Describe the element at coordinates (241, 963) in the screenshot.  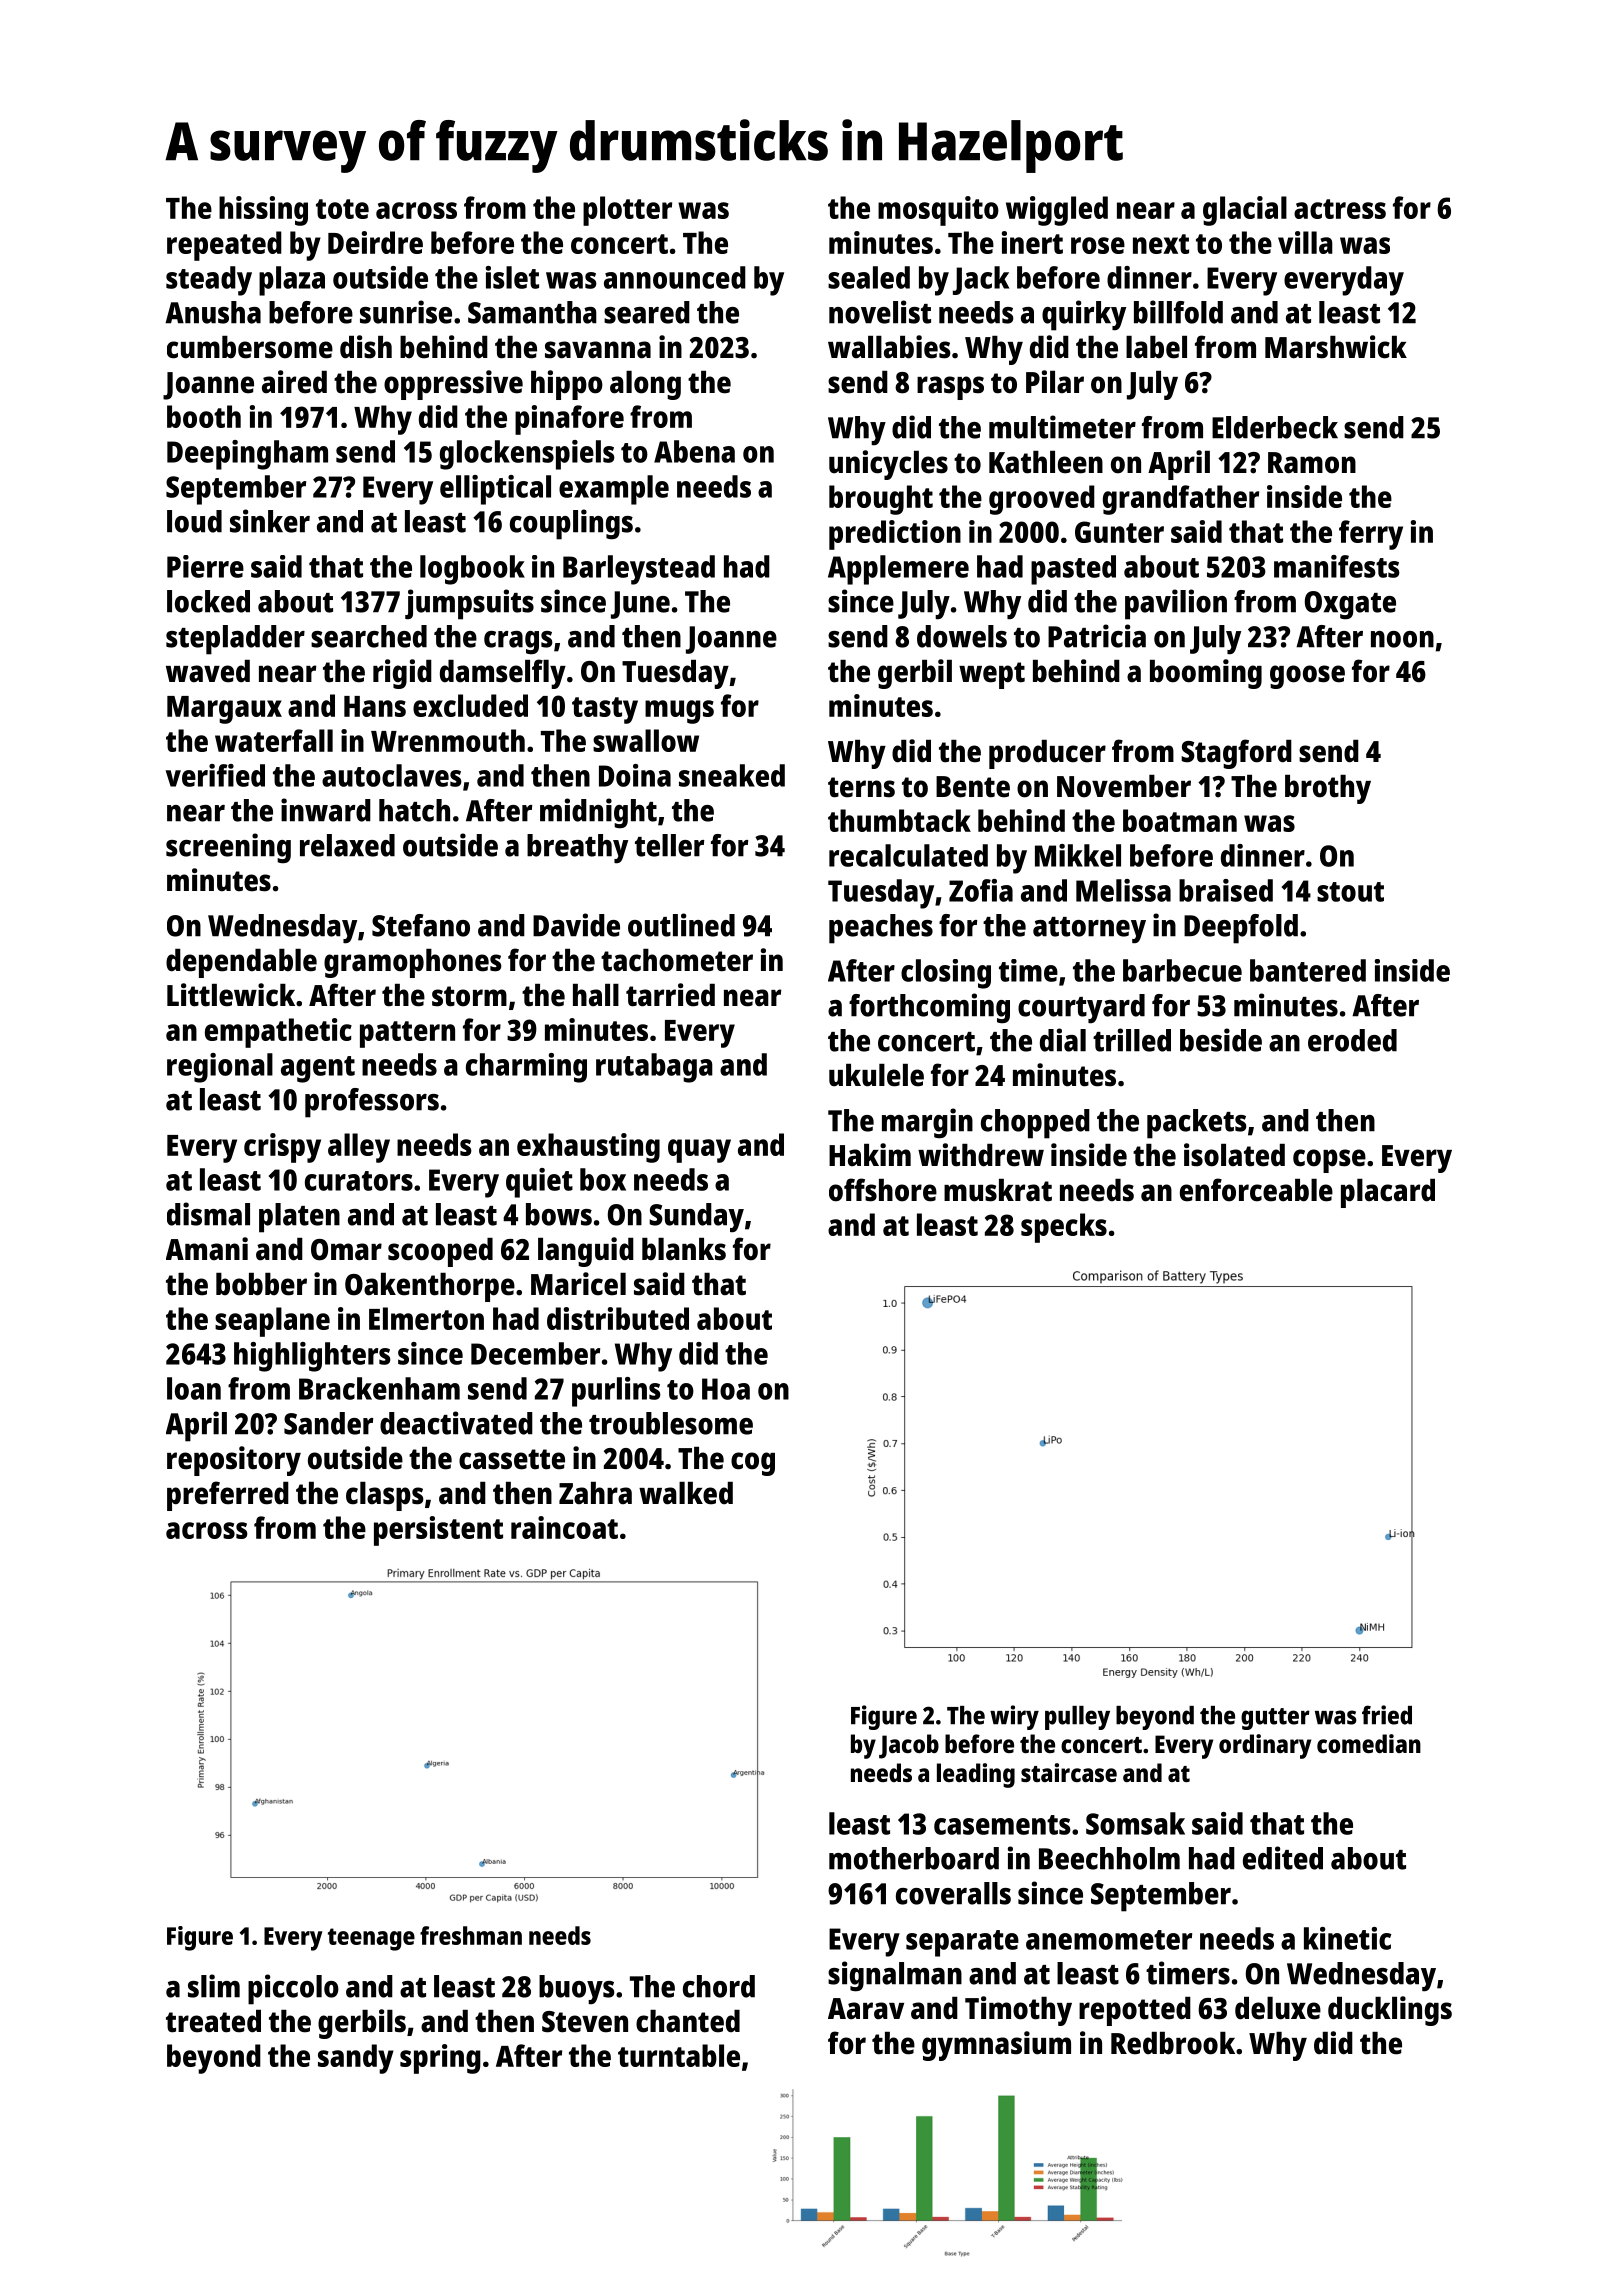
I see `dependable` at that location.
